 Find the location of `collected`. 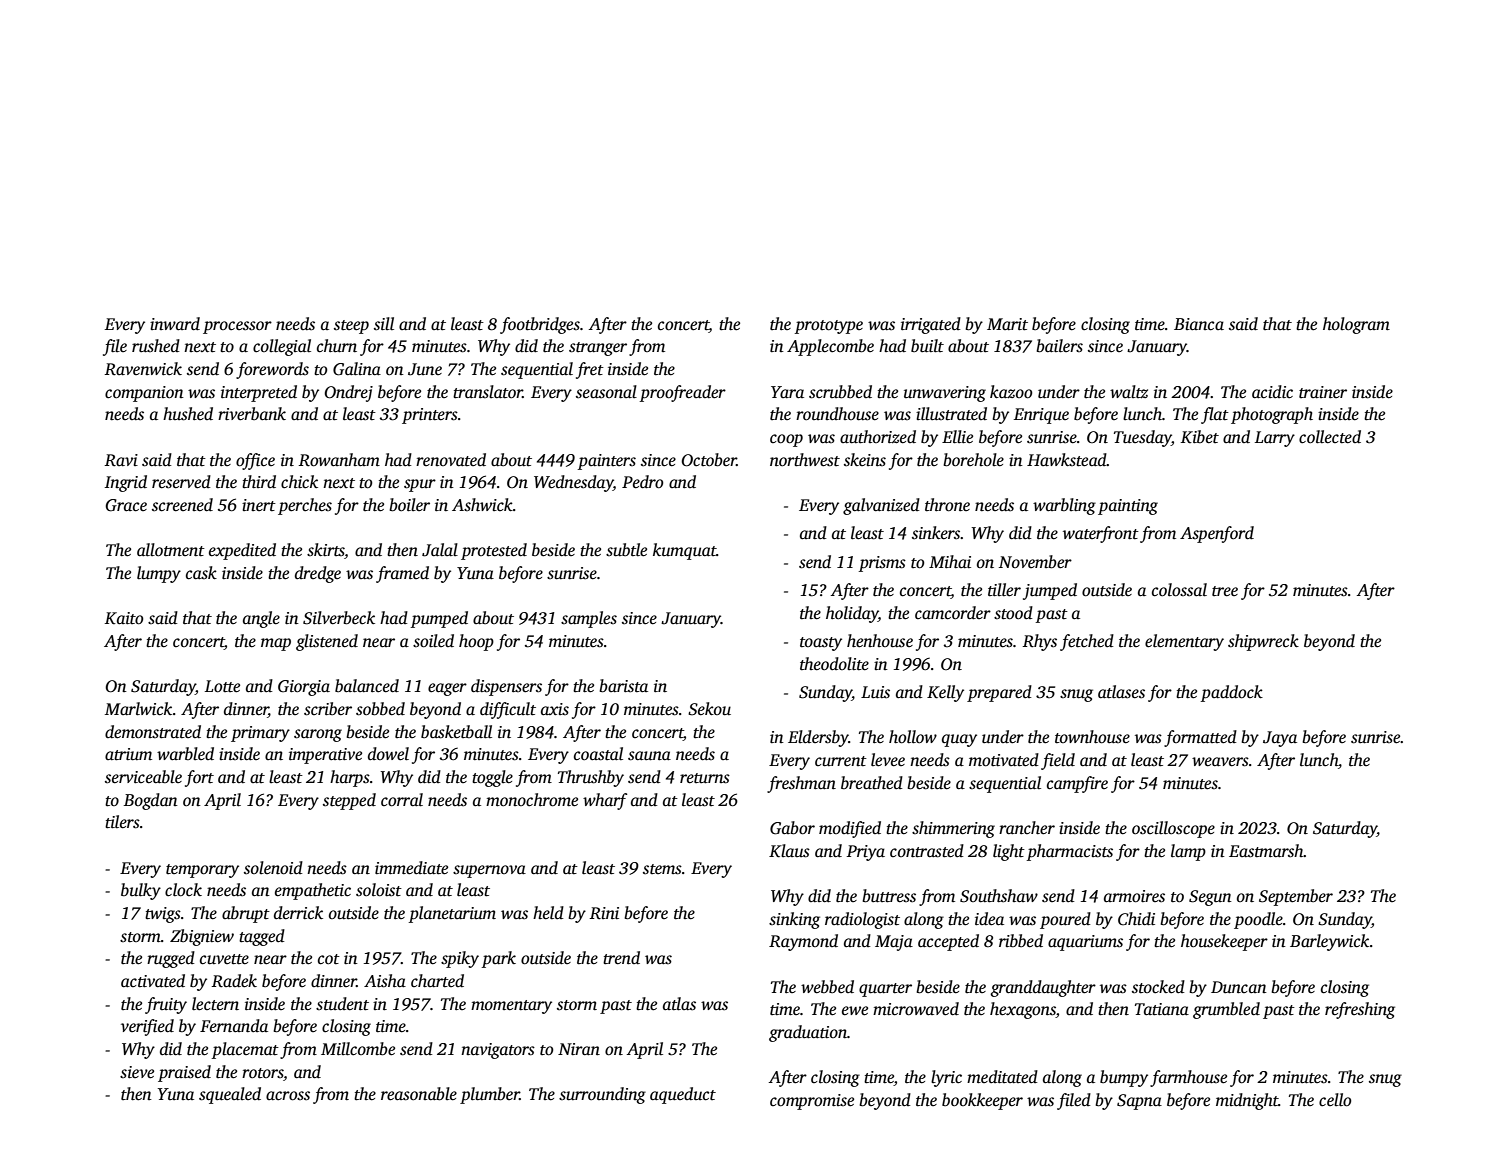

collected is located at coordinates (1330, 437).
